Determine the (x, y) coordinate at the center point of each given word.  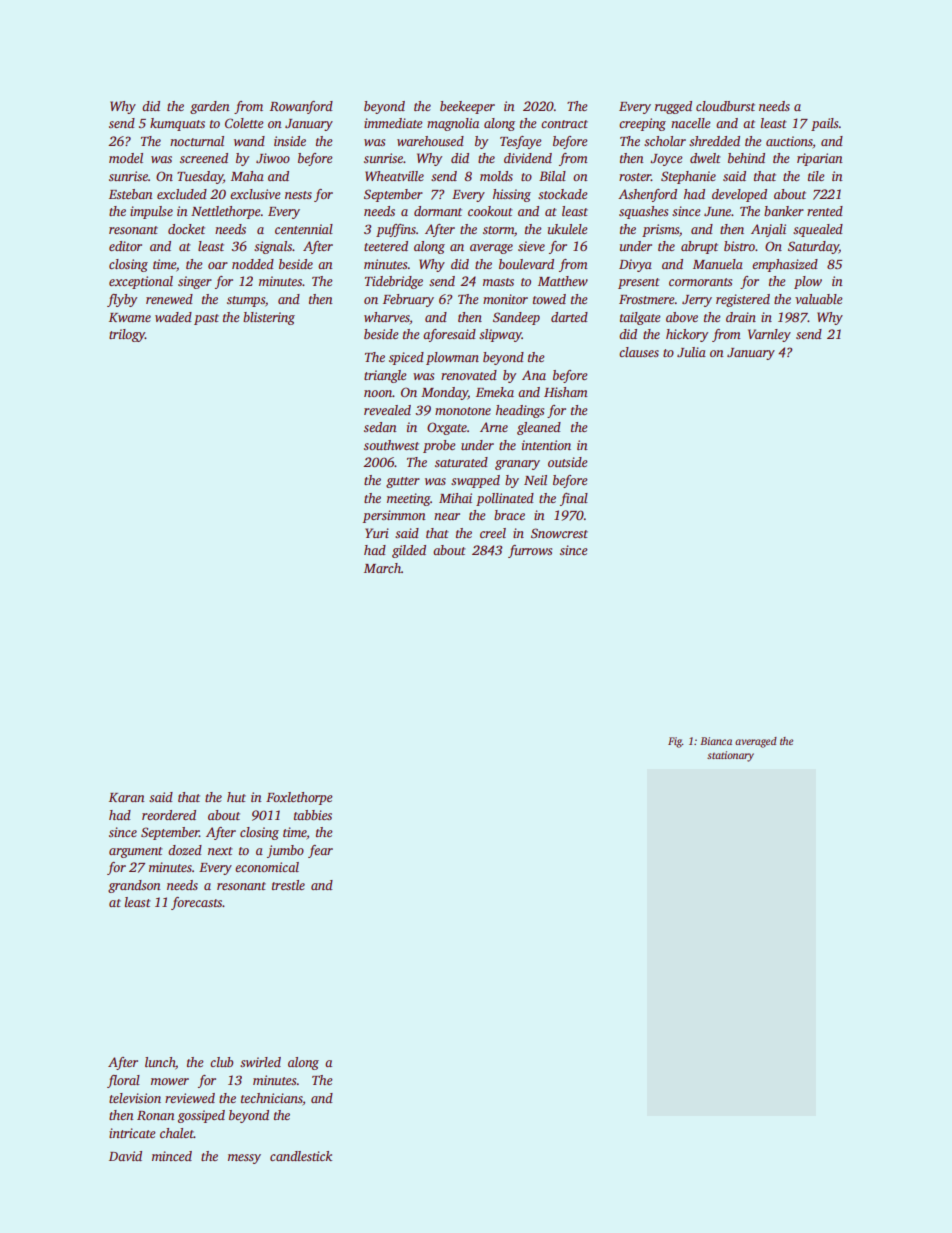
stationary (730, 756)
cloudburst (725, 106)
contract (564, 124)
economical (267, 867)
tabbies (313, 815)
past (206, 319)
